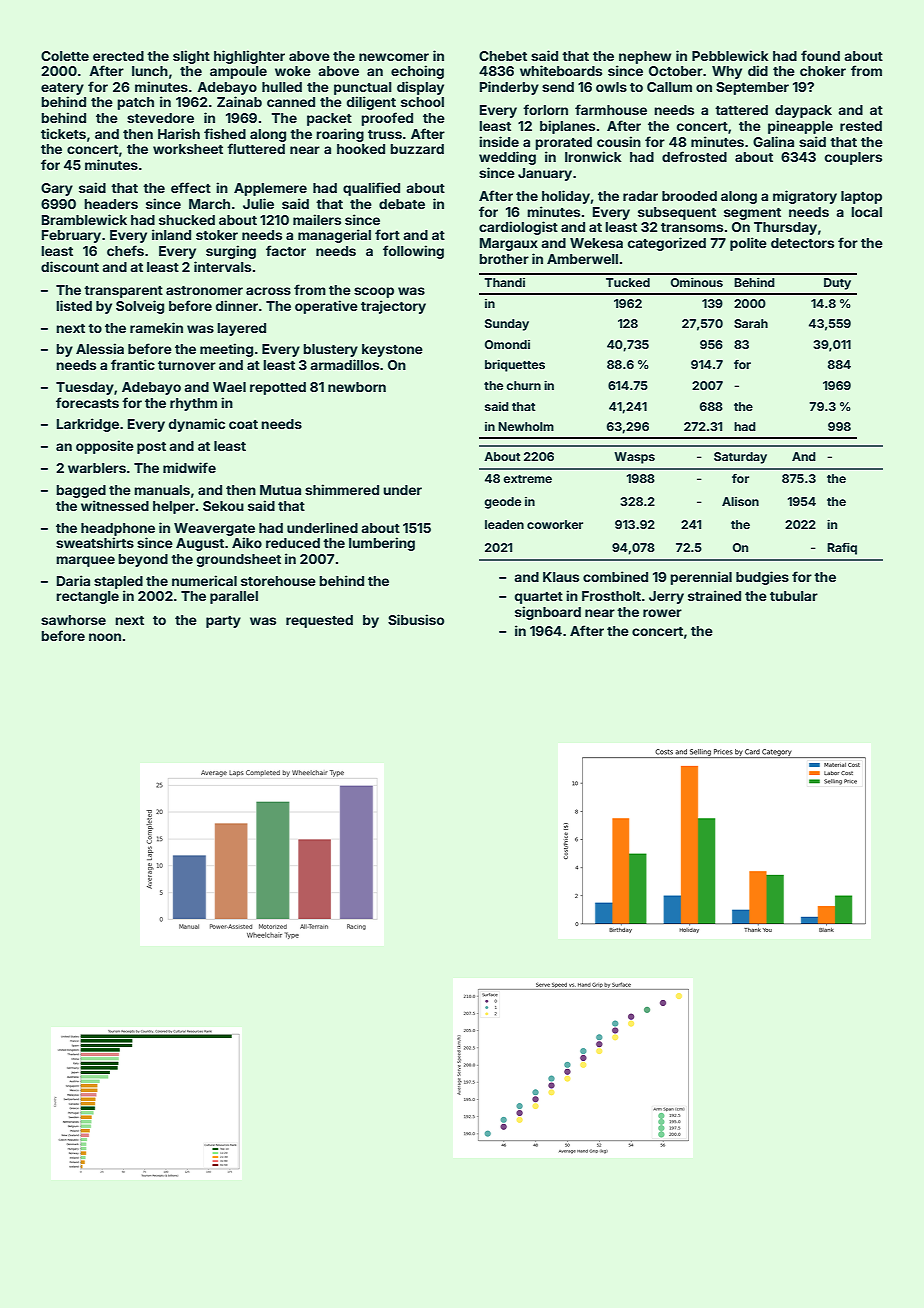  What do you see at coordinates (70, 266) in the document?
I see `discount` at bounding box center [70, 266].
